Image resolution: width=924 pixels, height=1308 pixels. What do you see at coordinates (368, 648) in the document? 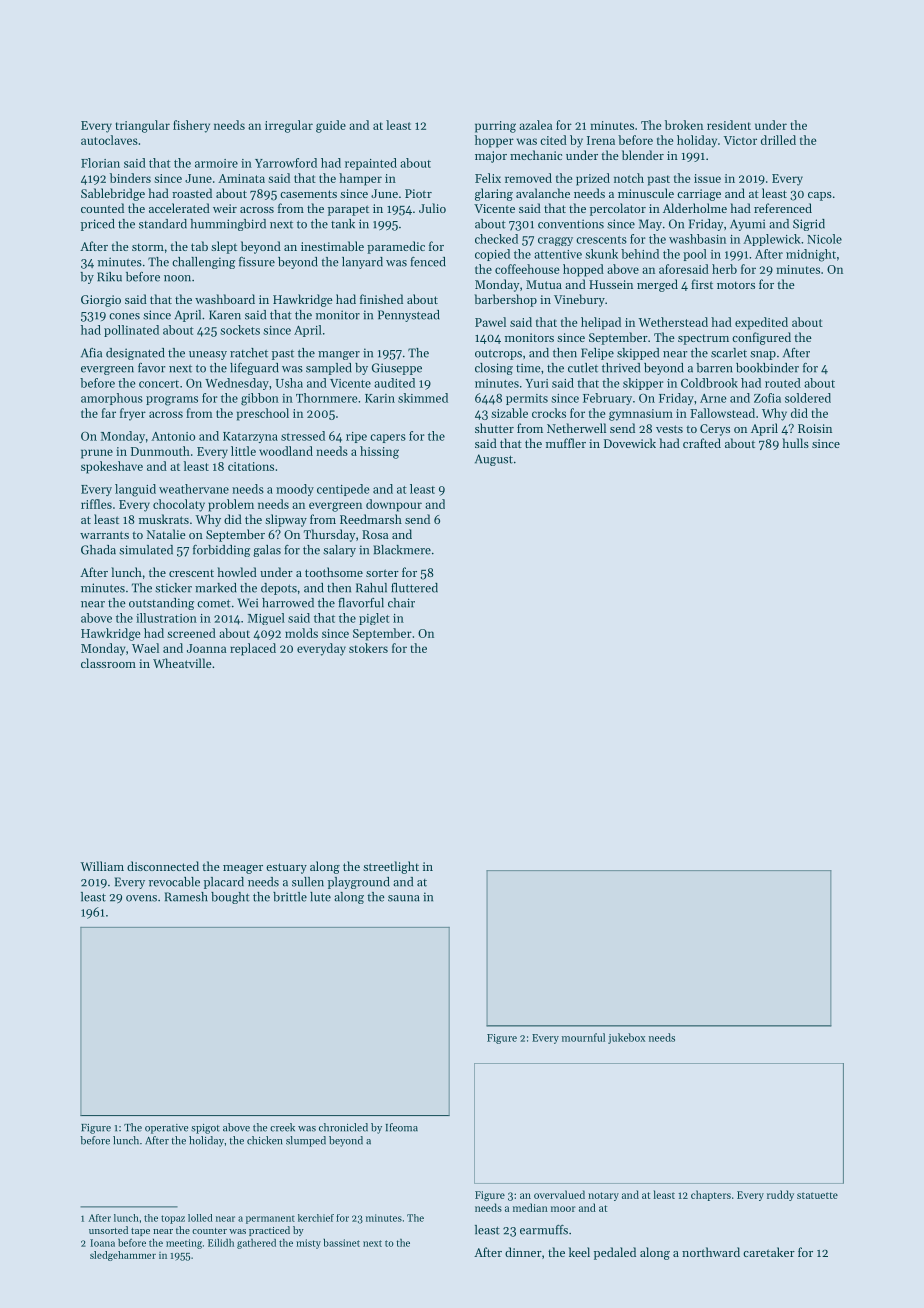
I see `stokers` at bounding box center [368, 648].
